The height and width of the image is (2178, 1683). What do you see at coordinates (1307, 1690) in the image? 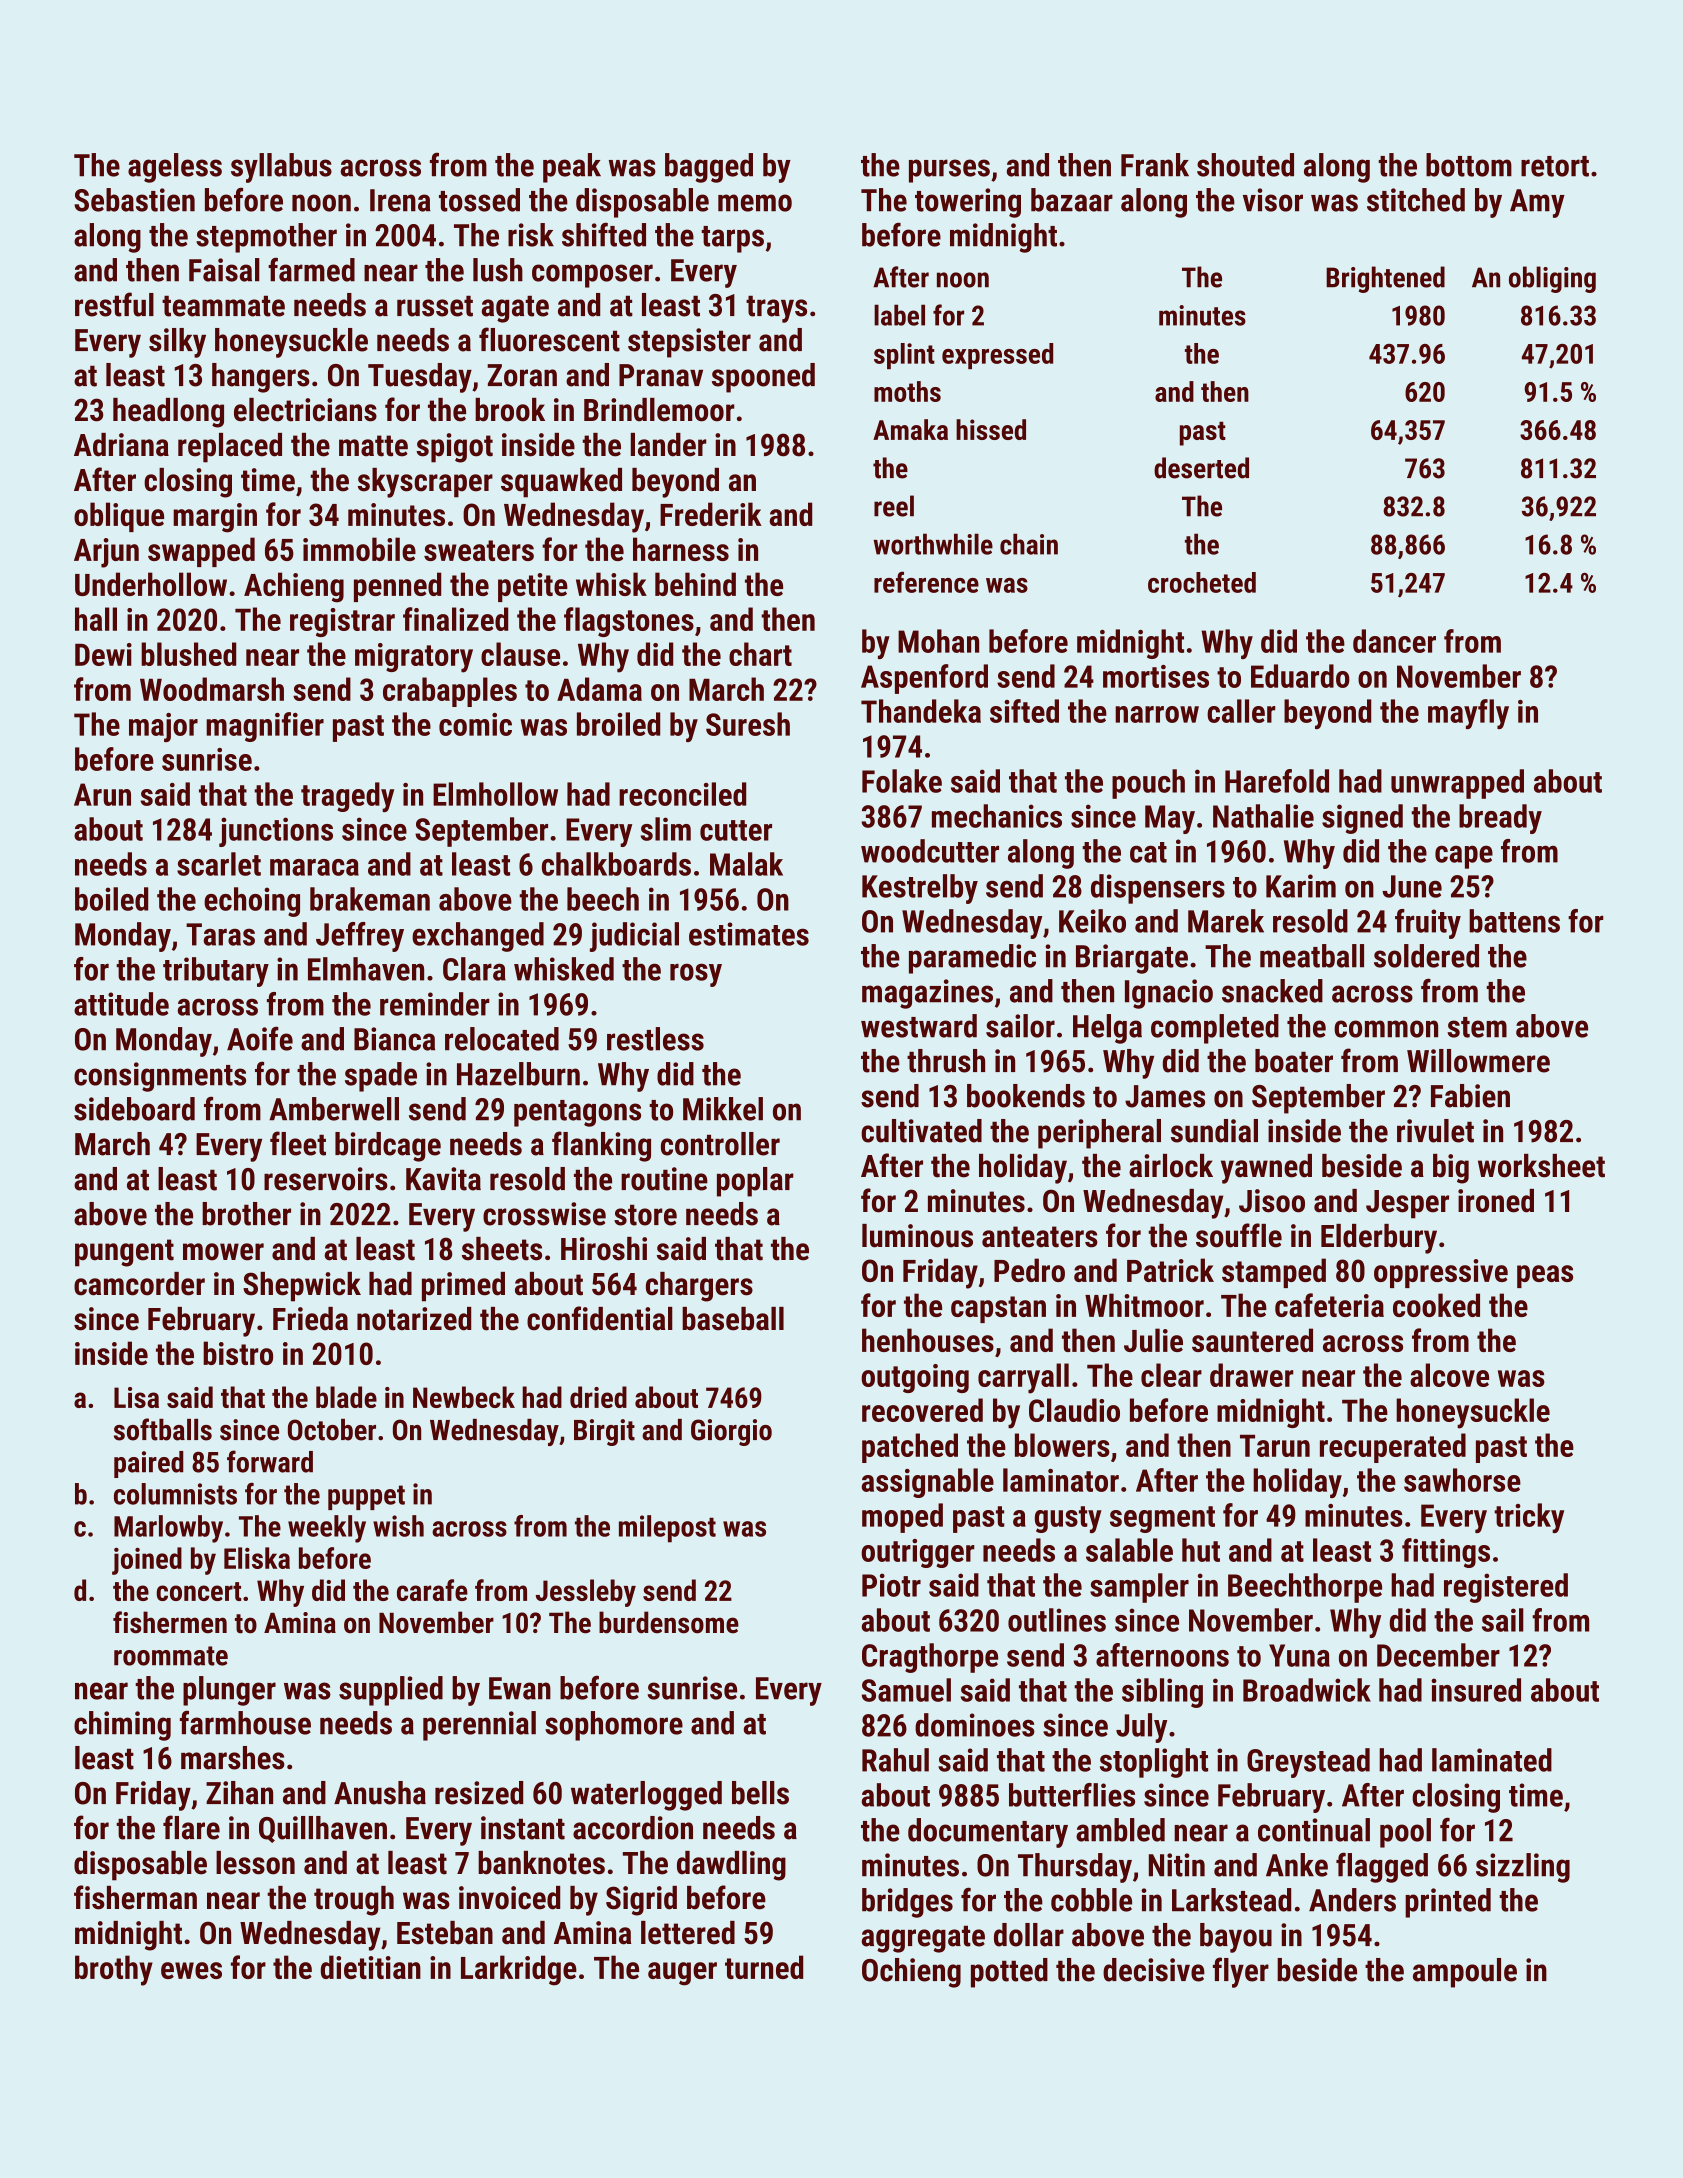
I see `Broadwick` at bounding box center [1307, 1690].
